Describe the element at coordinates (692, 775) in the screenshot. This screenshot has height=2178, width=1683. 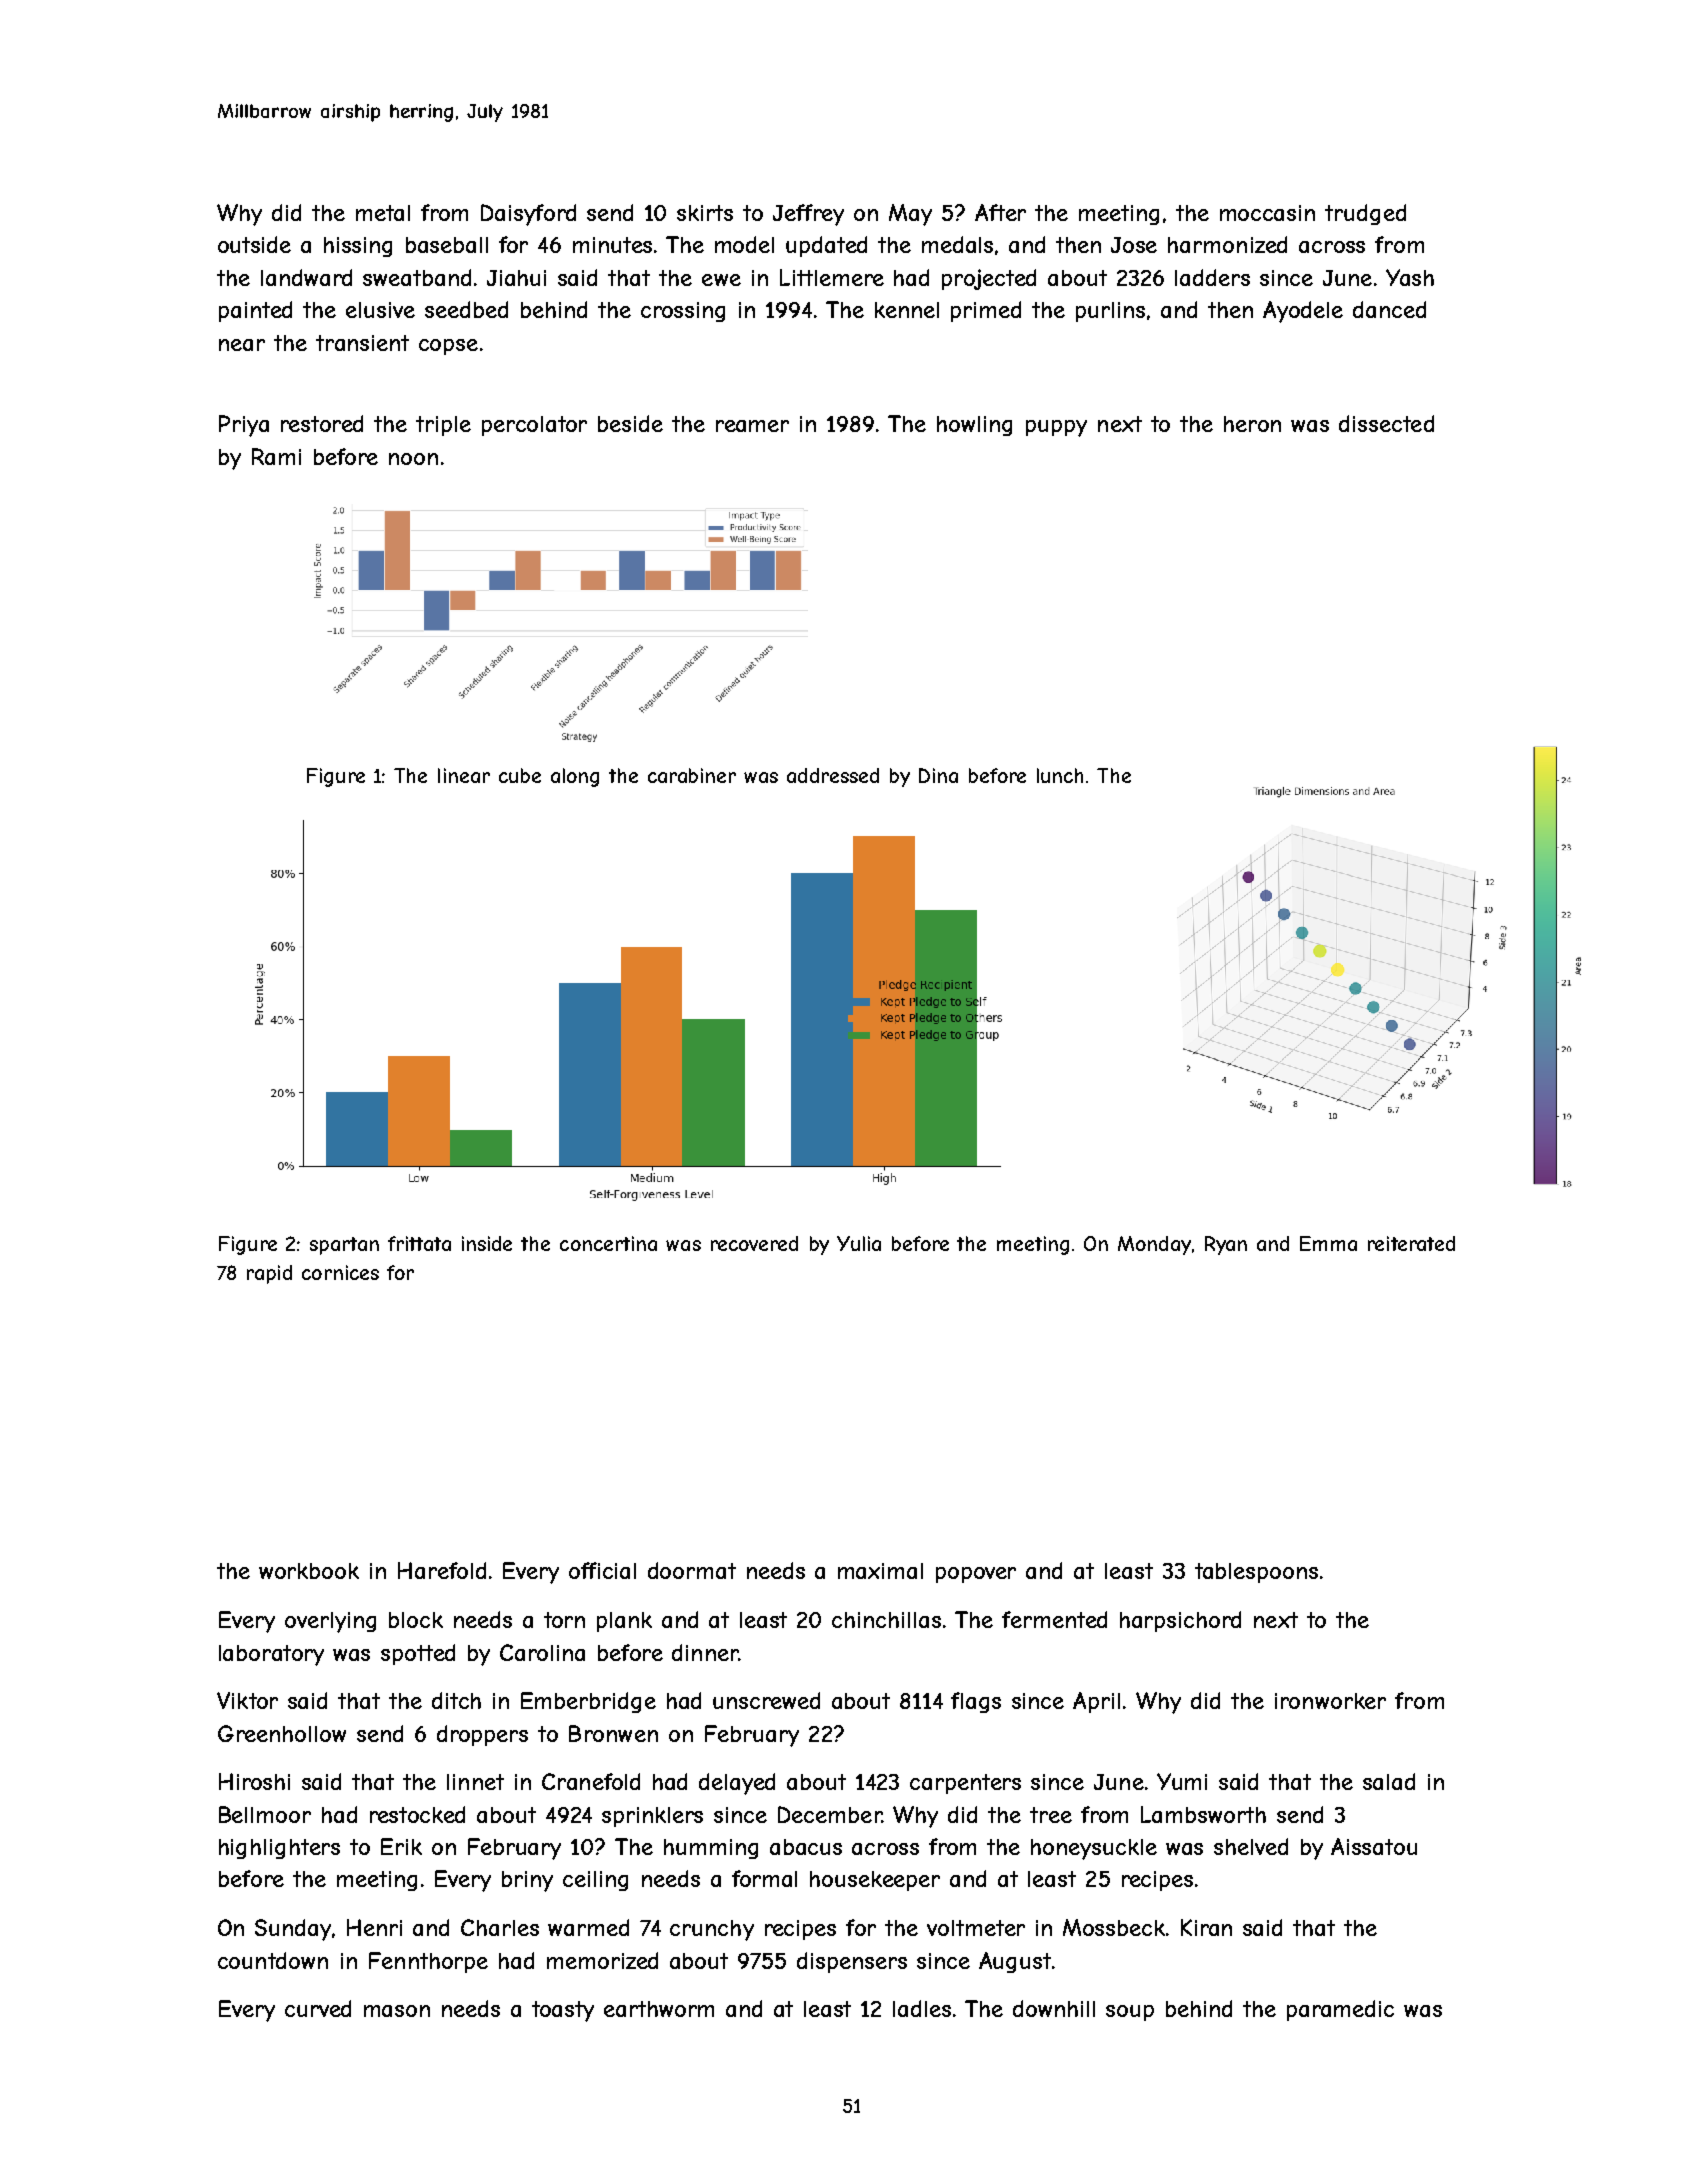
I see `carabiner` at that location.
